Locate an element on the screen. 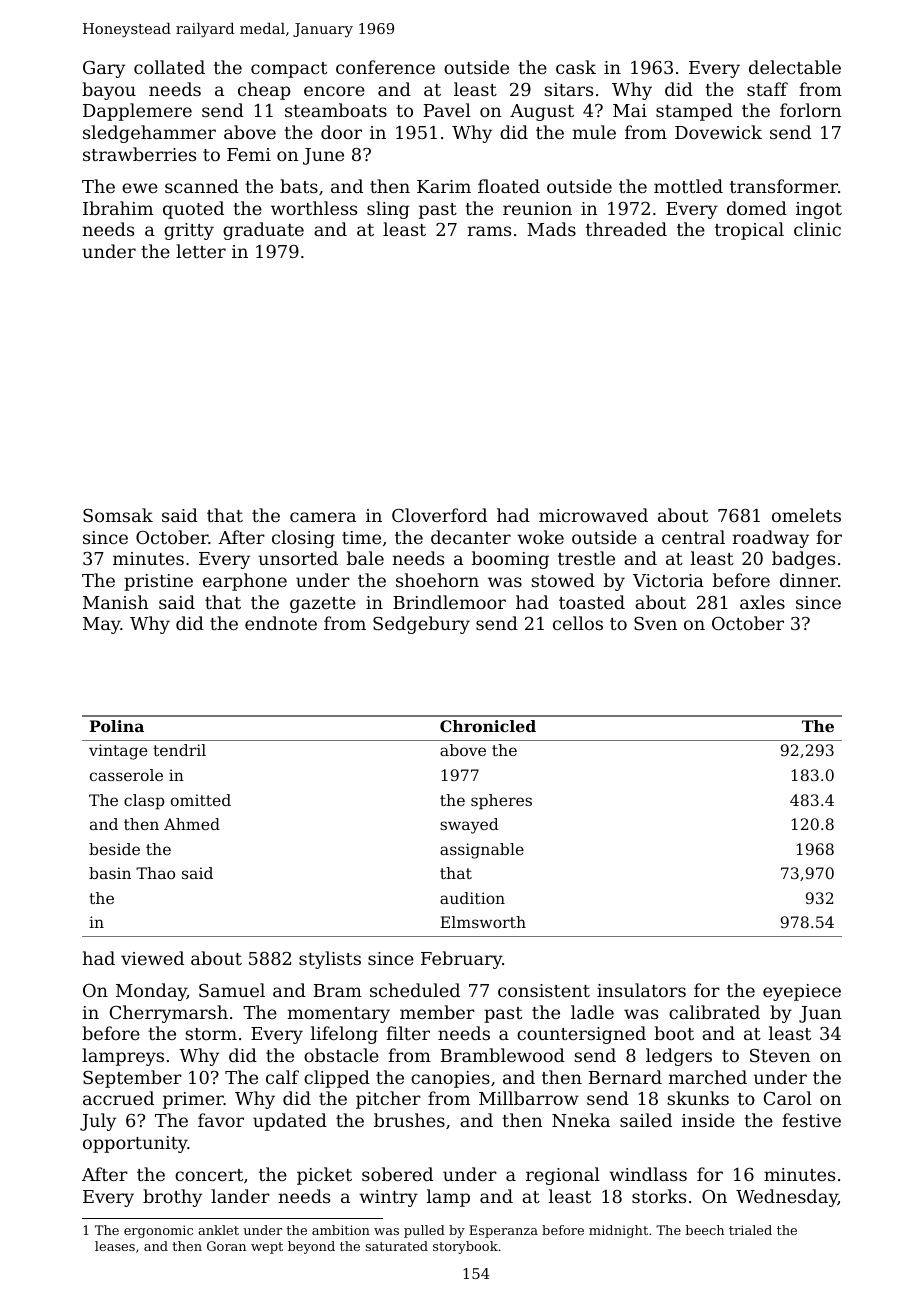  central is located at coordinates (693, 537).
